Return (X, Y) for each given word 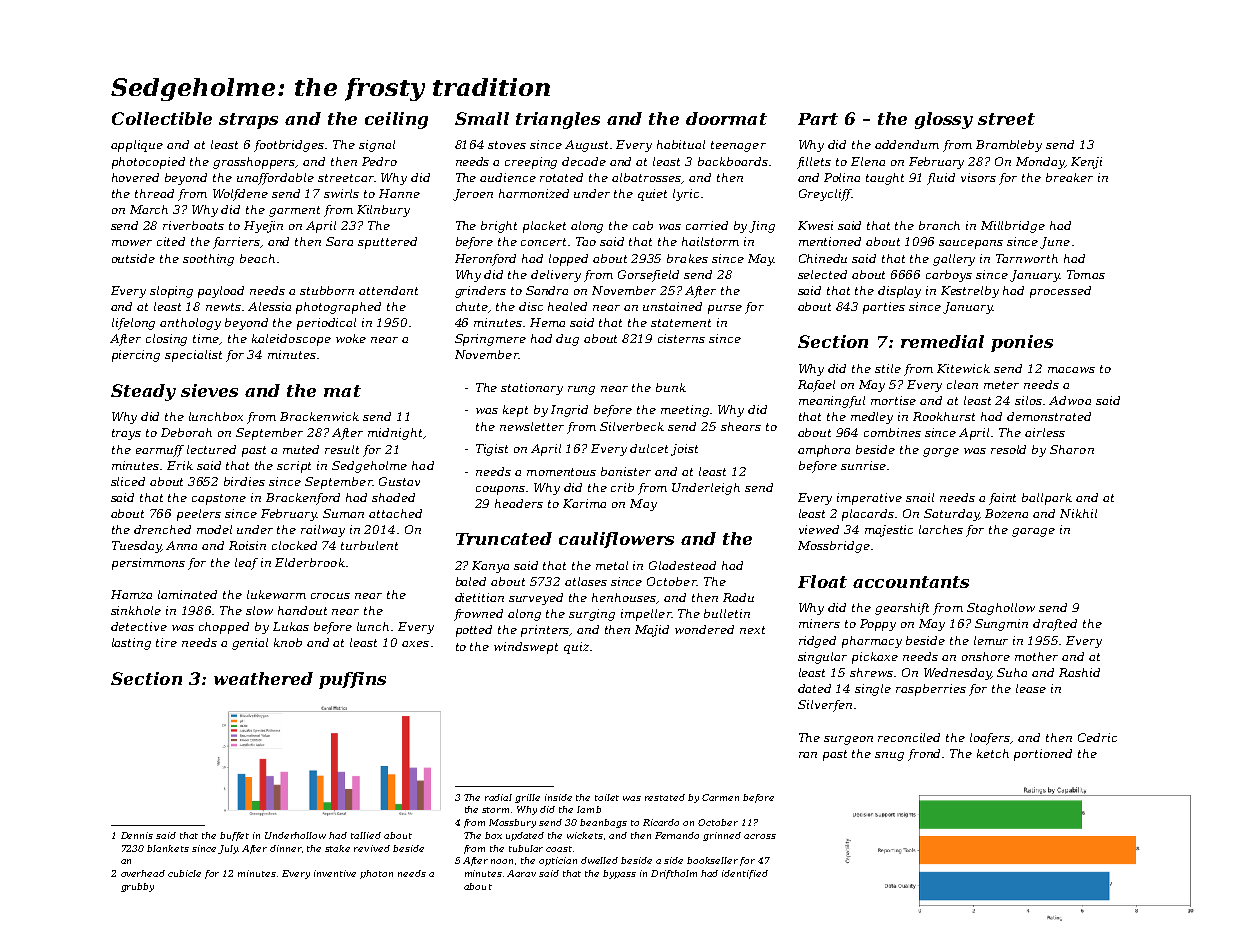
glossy (944, 120)
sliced (128, 481)
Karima (584, 503)
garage (1033, 532)
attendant (388, 290)
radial (498, 797)
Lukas (291, 626)
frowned (478, 615)
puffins (352, 680)
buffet (234, 836)
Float (822, 581)
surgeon (848, 740)
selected (822, 274)
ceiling (396, 120)
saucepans (971, 244)
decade (584, 161)
